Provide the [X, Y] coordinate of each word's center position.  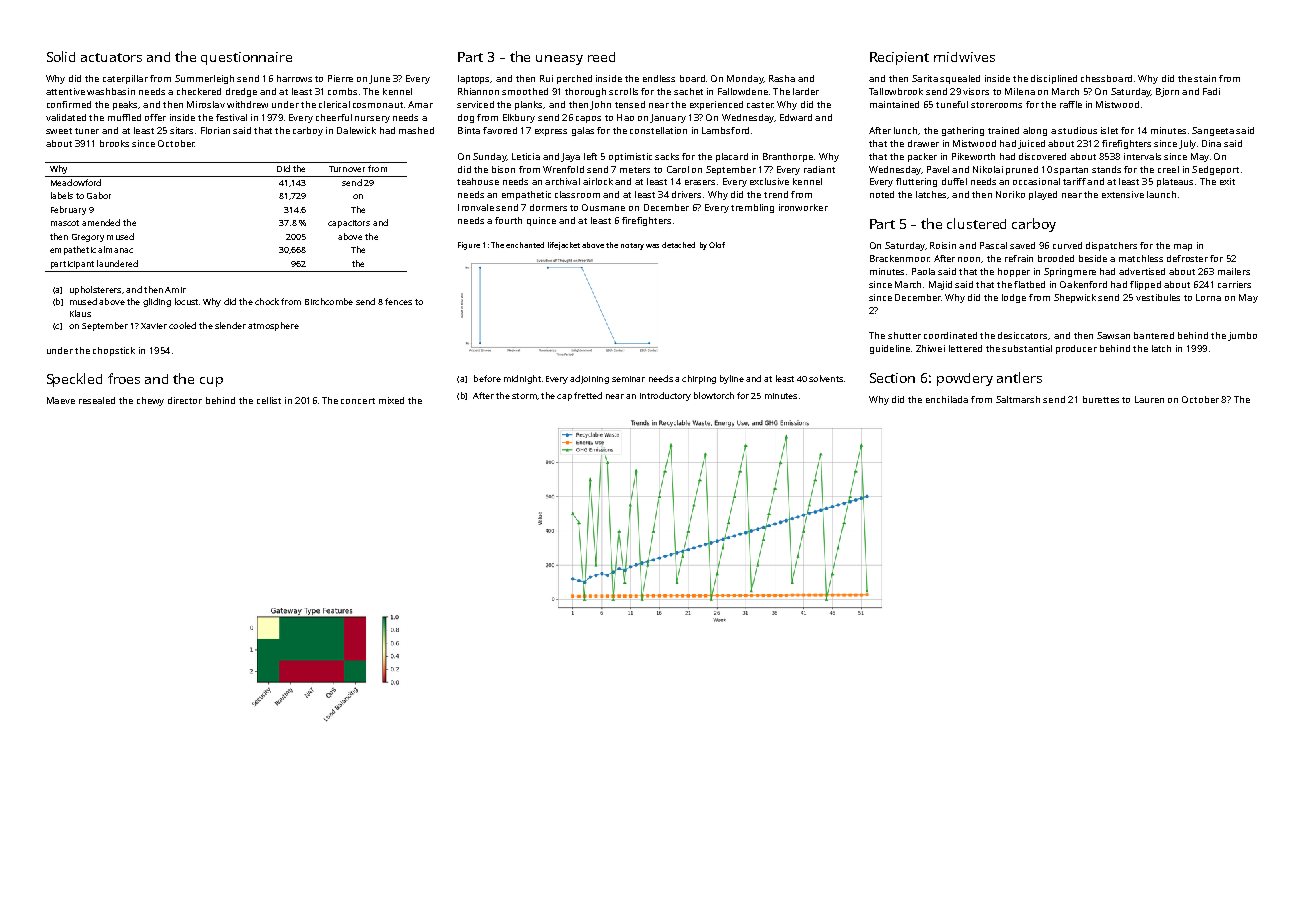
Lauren [1149, 399]
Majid [940, 285]
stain [1205, 78]
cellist [269, 400]
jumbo [1242, 336]
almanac [115, 249]
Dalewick [356, 130]
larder [806, 91]
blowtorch [714, 395]
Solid [61, 56]
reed [601, 57]
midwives [964, 57]
